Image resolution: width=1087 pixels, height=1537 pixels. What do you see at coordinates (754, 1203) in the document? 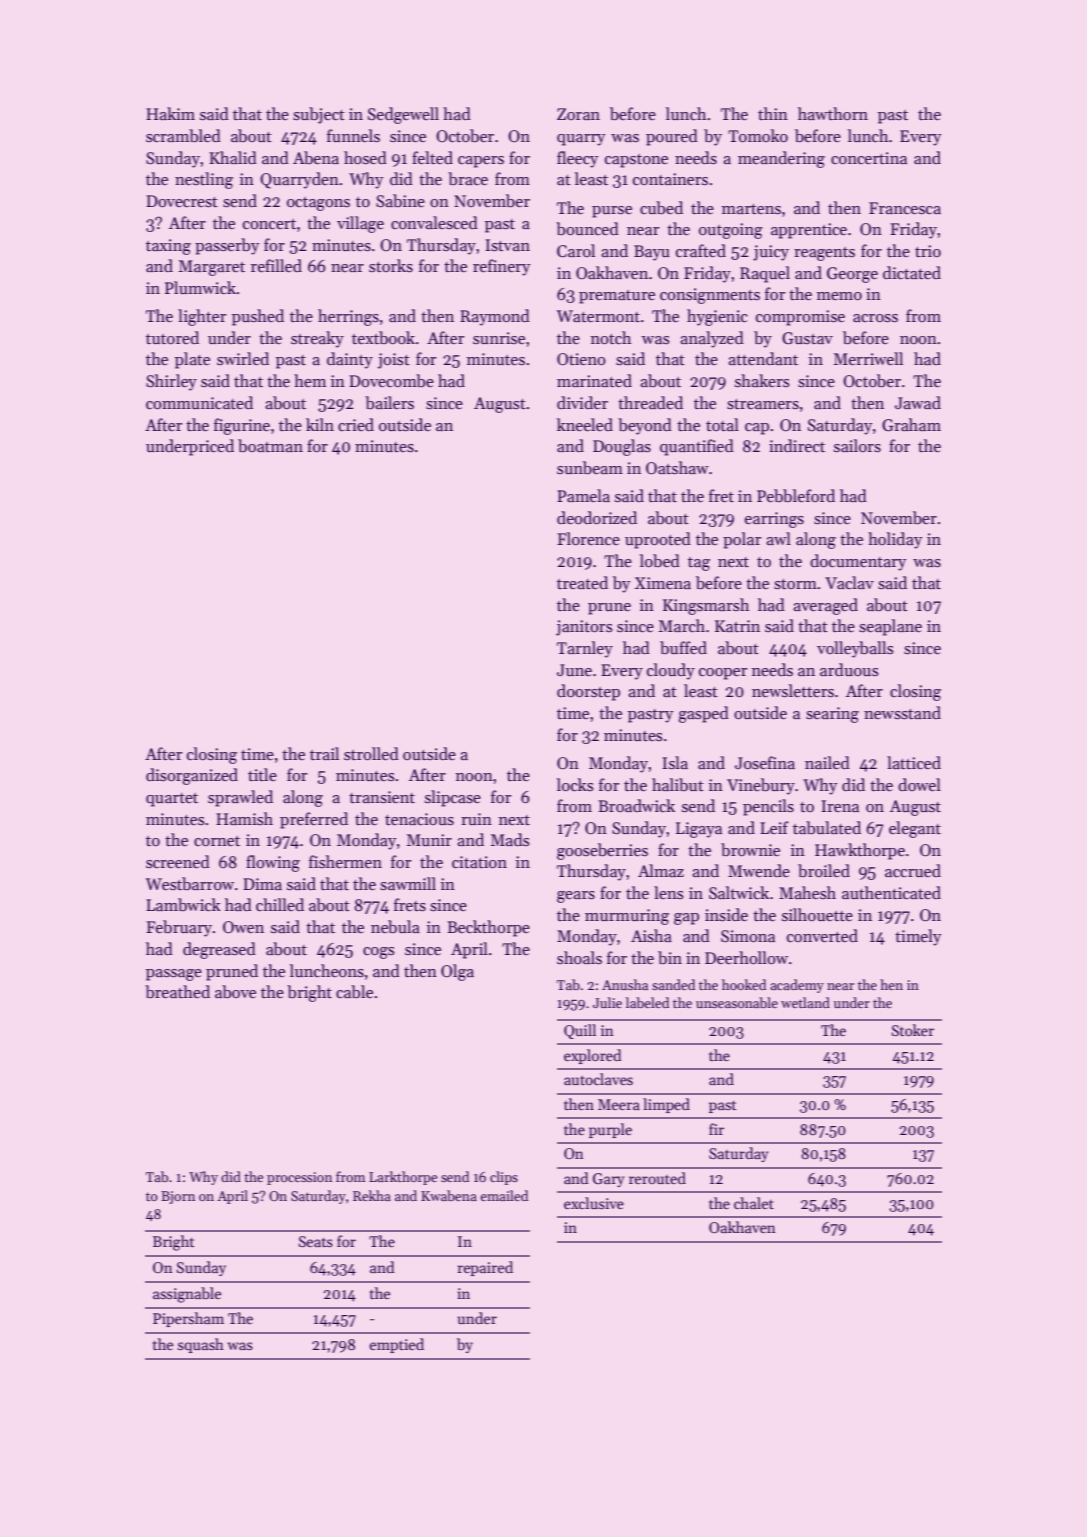
I see `chalet` at bounding box center [754, 1203].
